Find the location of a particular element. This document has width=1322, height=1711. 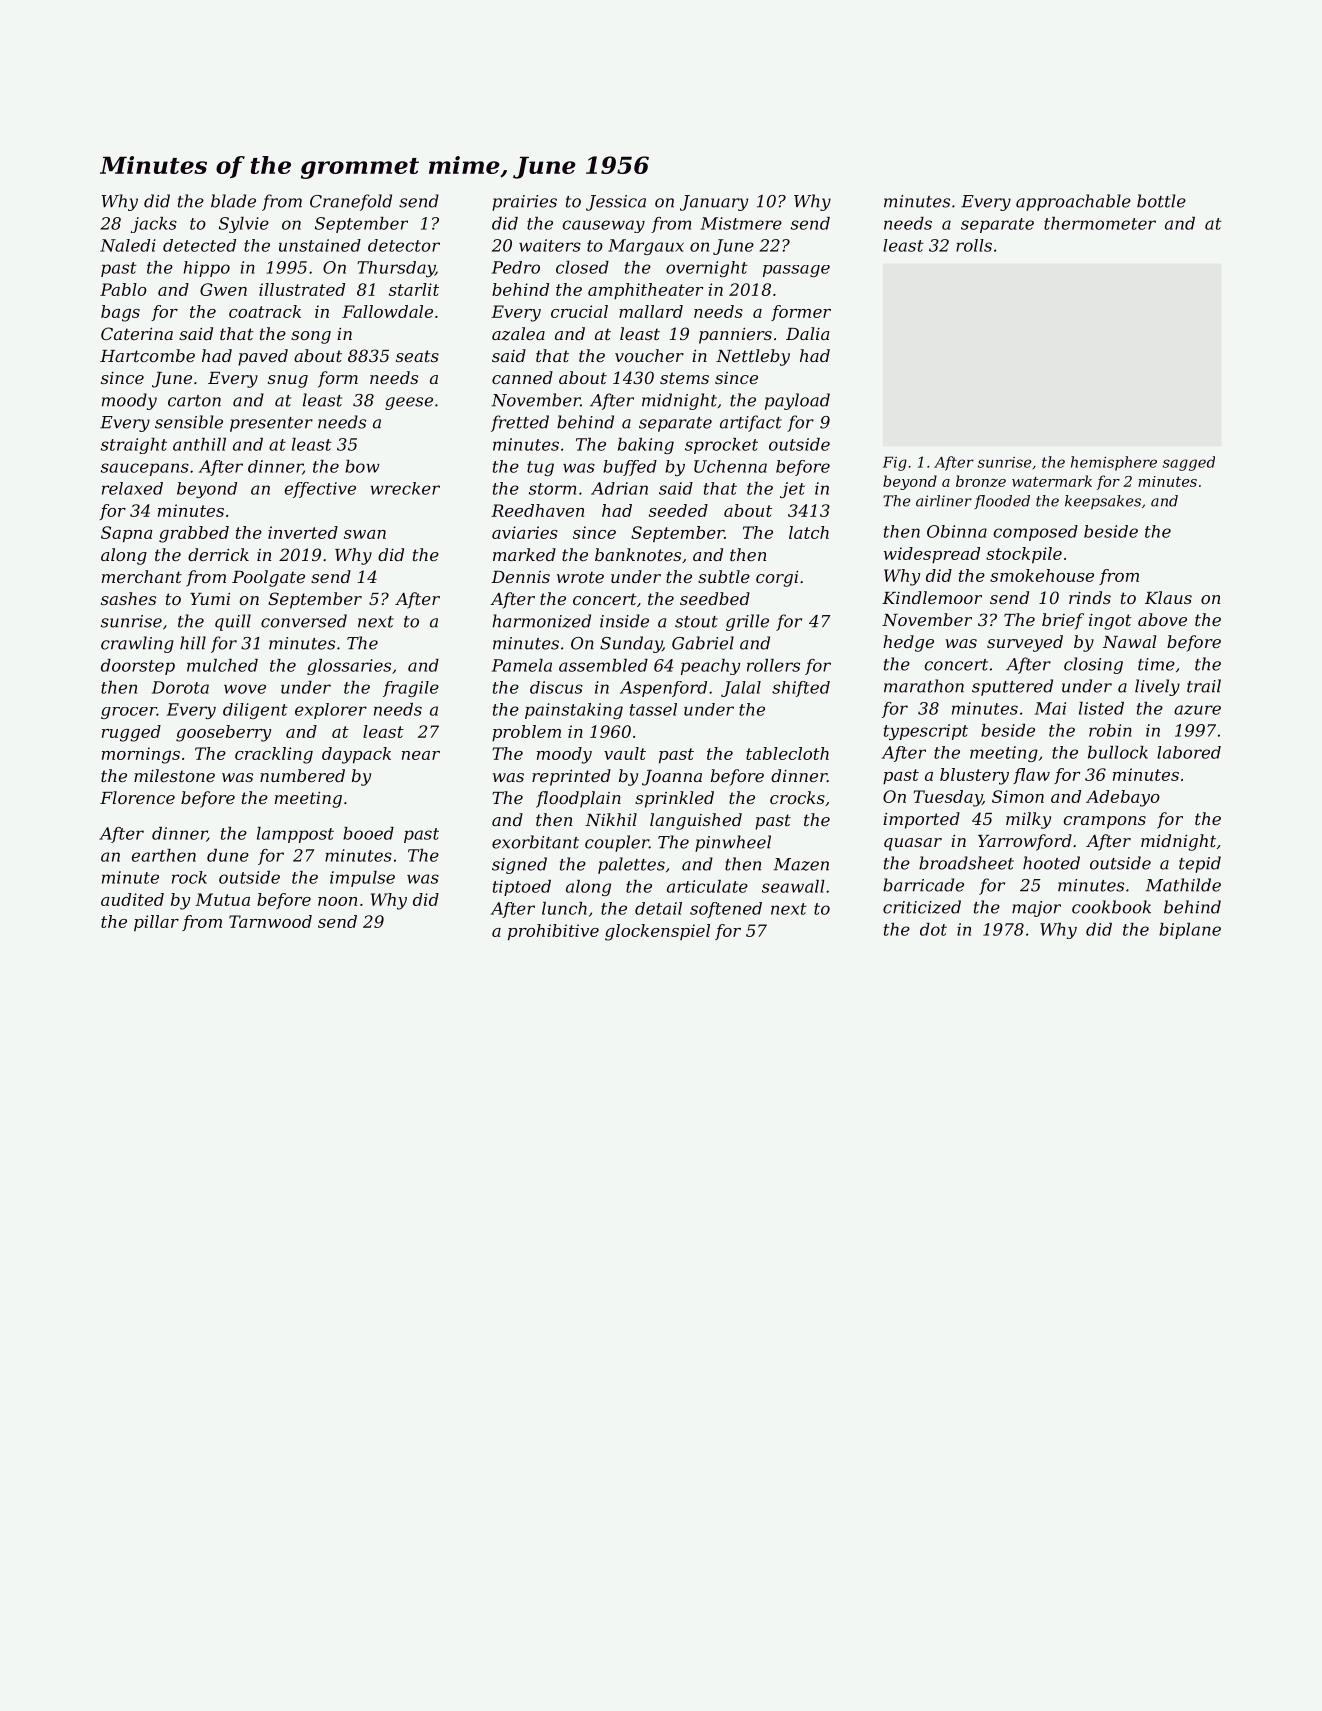

sashes is located at coordinates (128, 598).
